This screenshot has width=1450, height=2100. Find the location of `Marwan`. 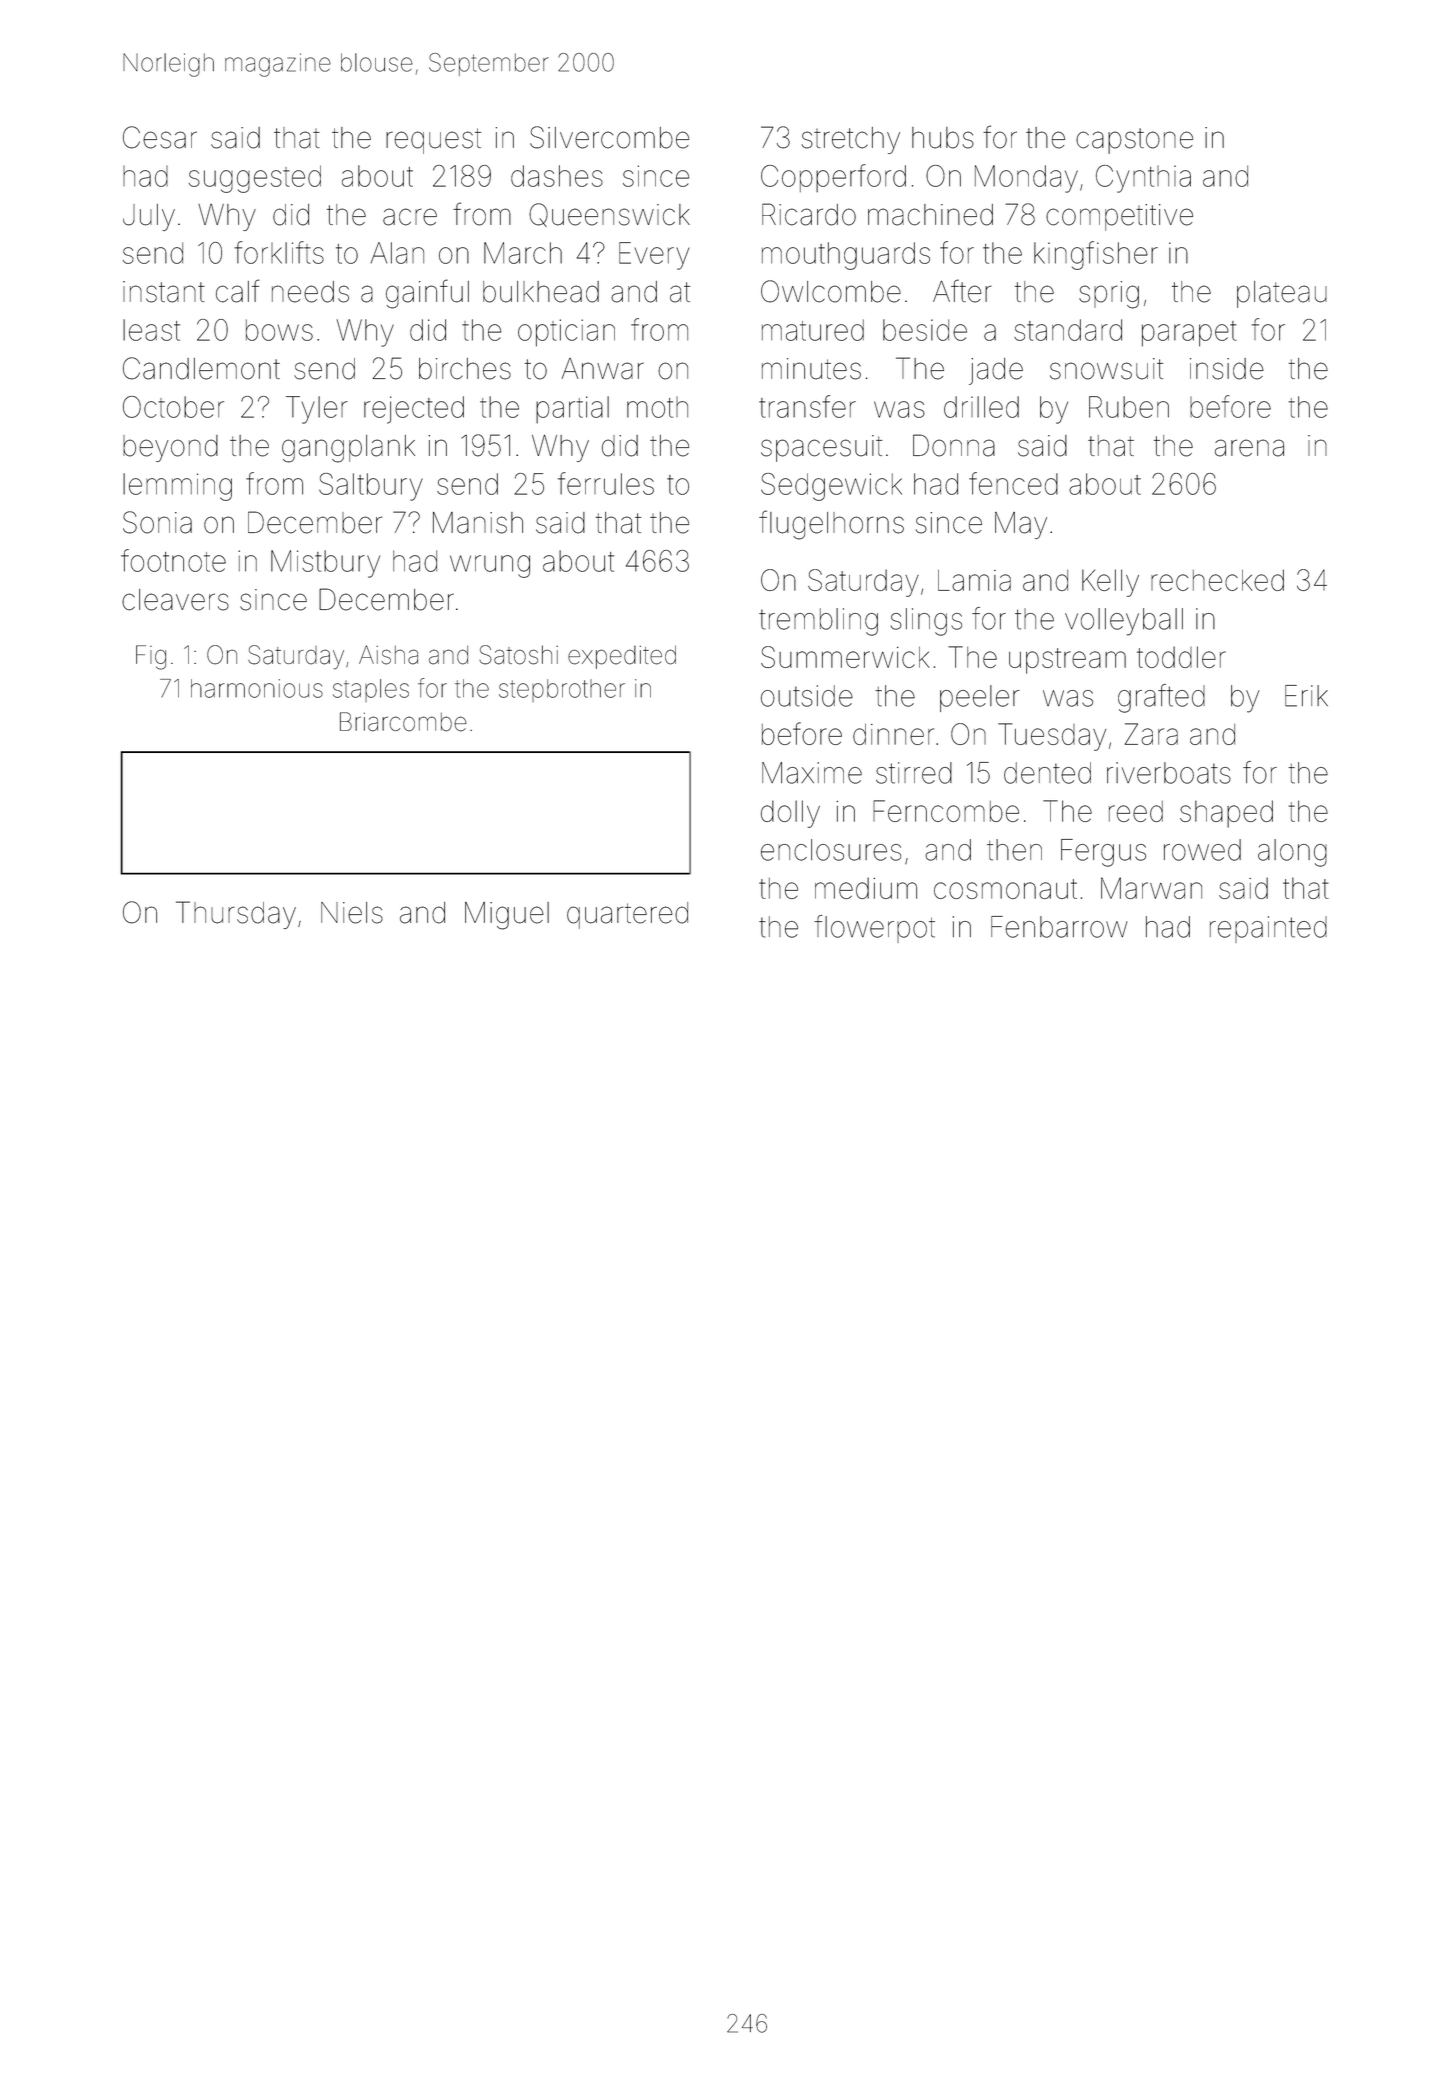

Marwan is located at coordinates (1151, 888).
